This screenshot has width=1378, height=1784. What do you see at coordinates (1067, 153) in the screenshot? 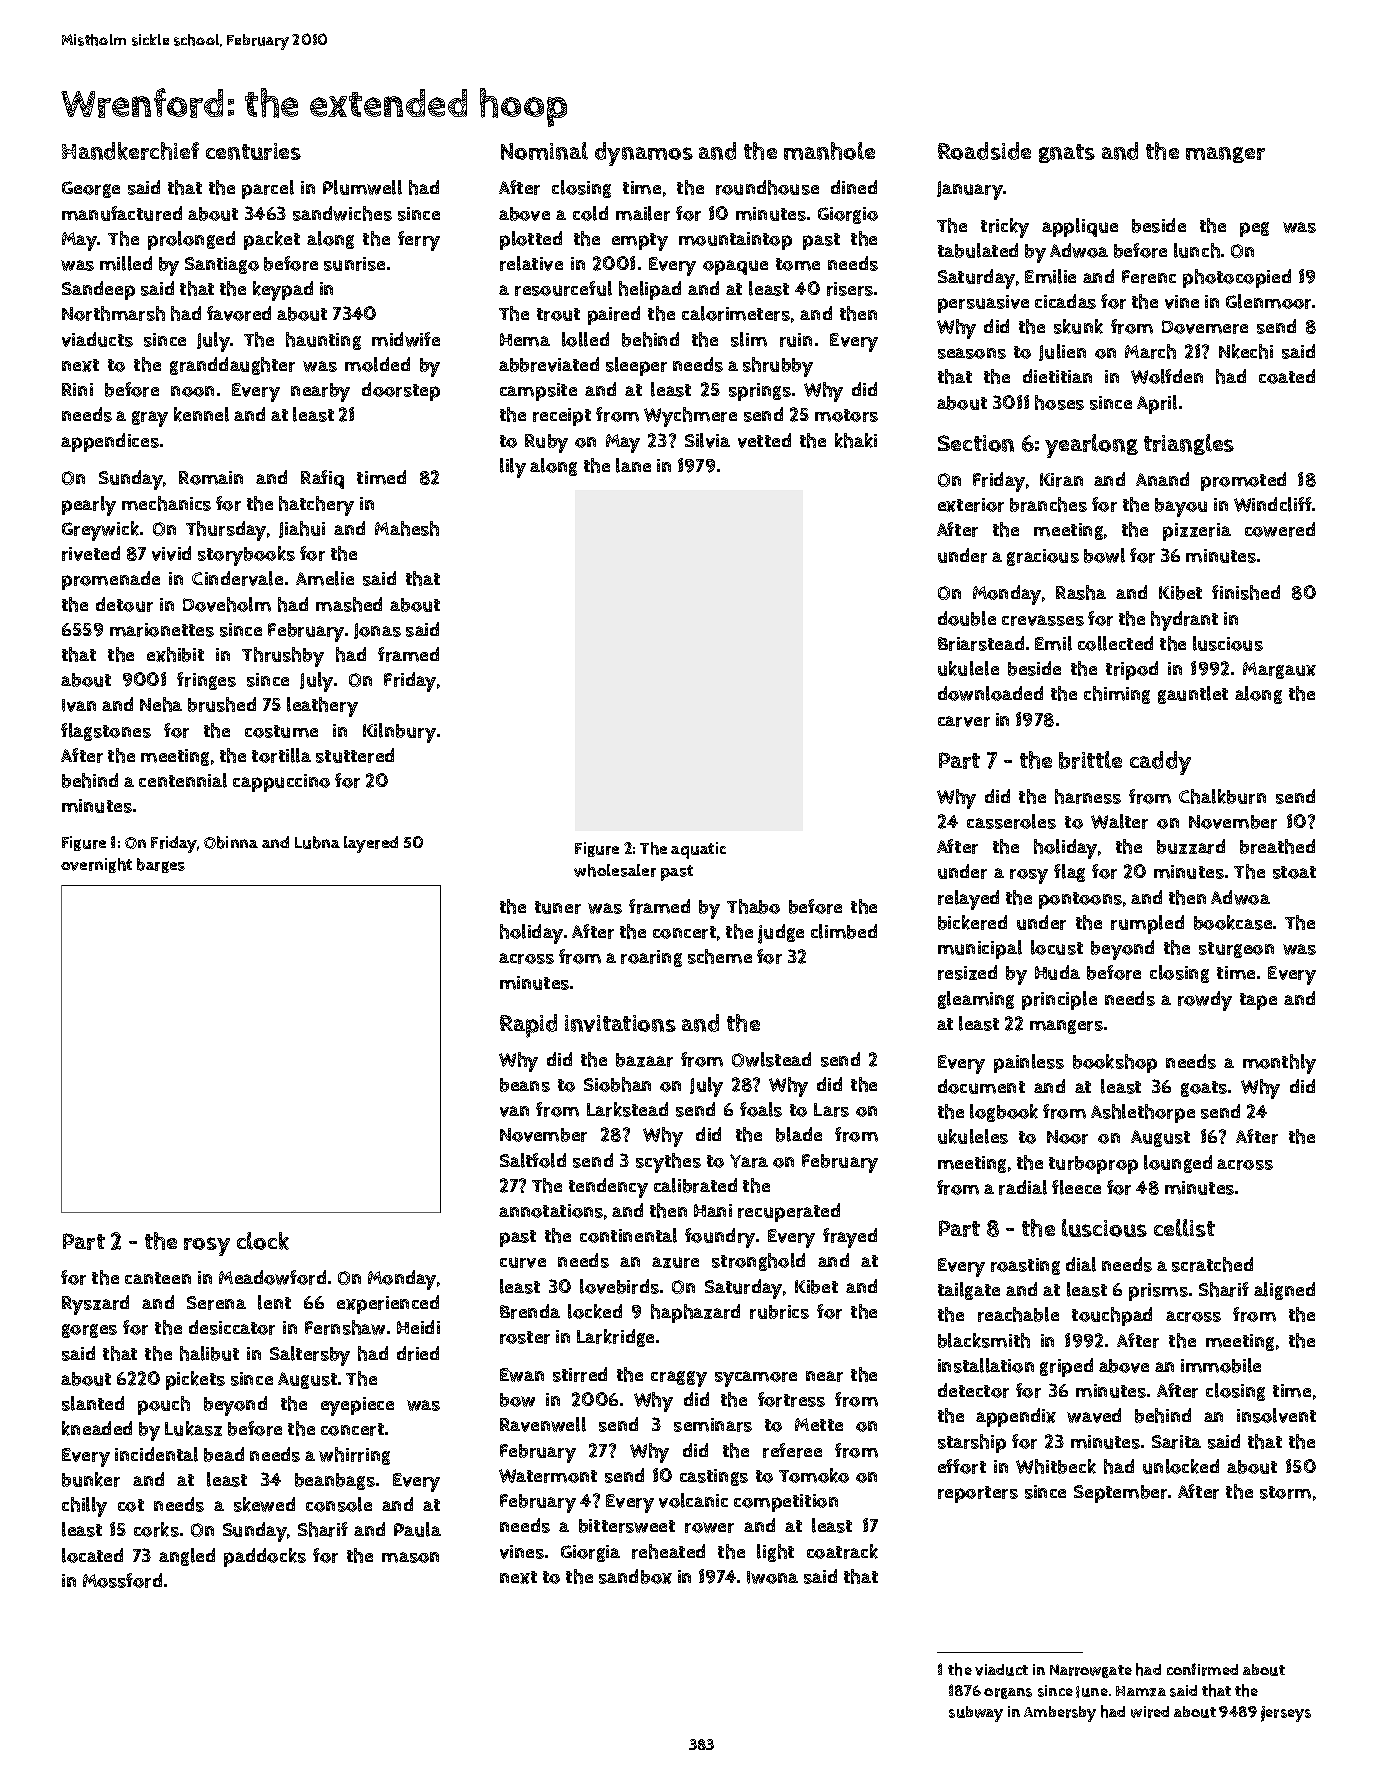
I see `gnats` at bounding box center [1067, 153].
